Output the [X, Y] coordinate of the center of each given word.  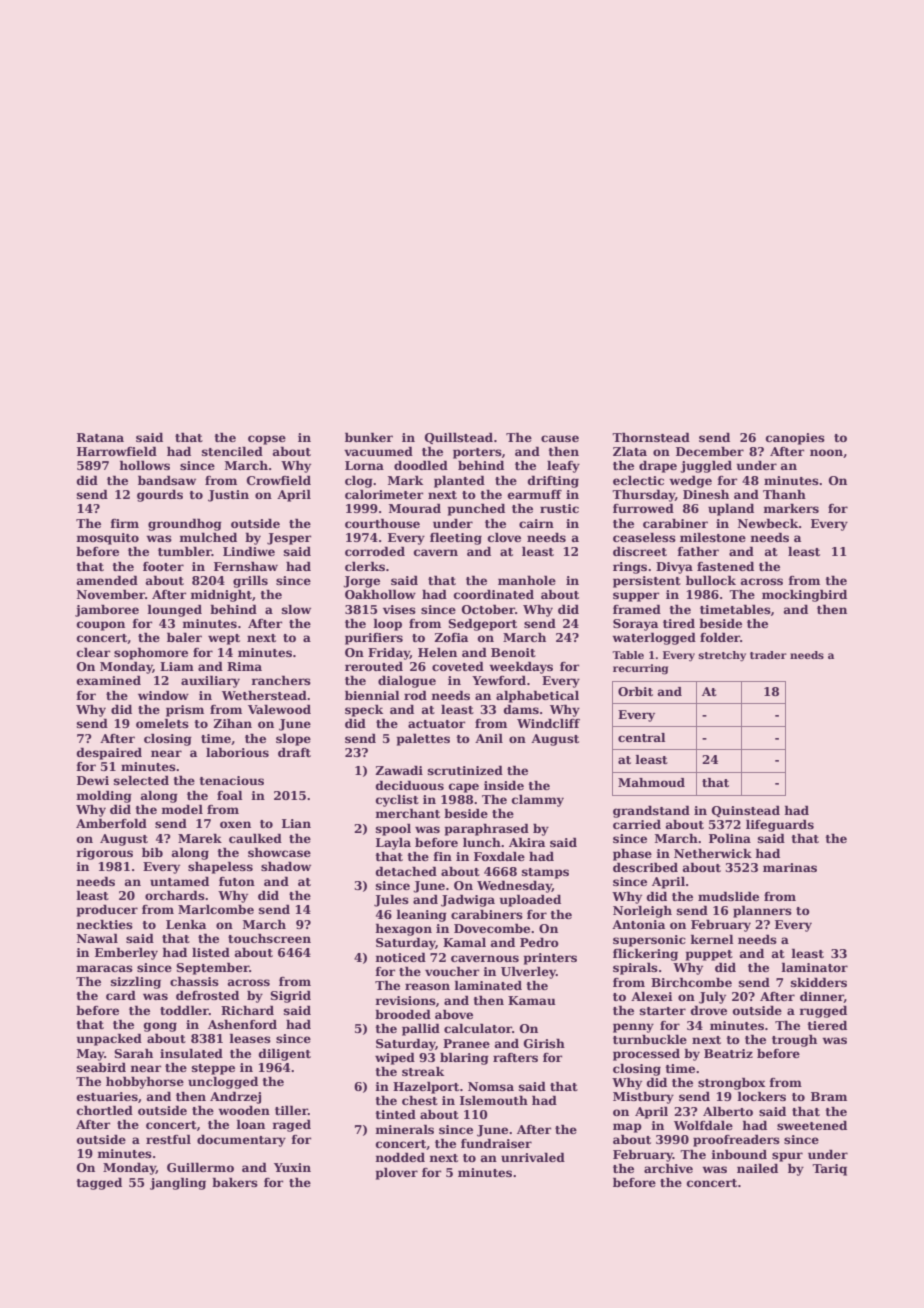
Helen [437, 652]
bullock [711, 580]
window [163, 695]
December [710, 451]
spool [393, 829]
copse [267, 440]
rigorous [104, 854]
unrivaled [533, 1157]
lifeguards [780, 825]
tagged [99, 1183]
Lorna [364, 465]
